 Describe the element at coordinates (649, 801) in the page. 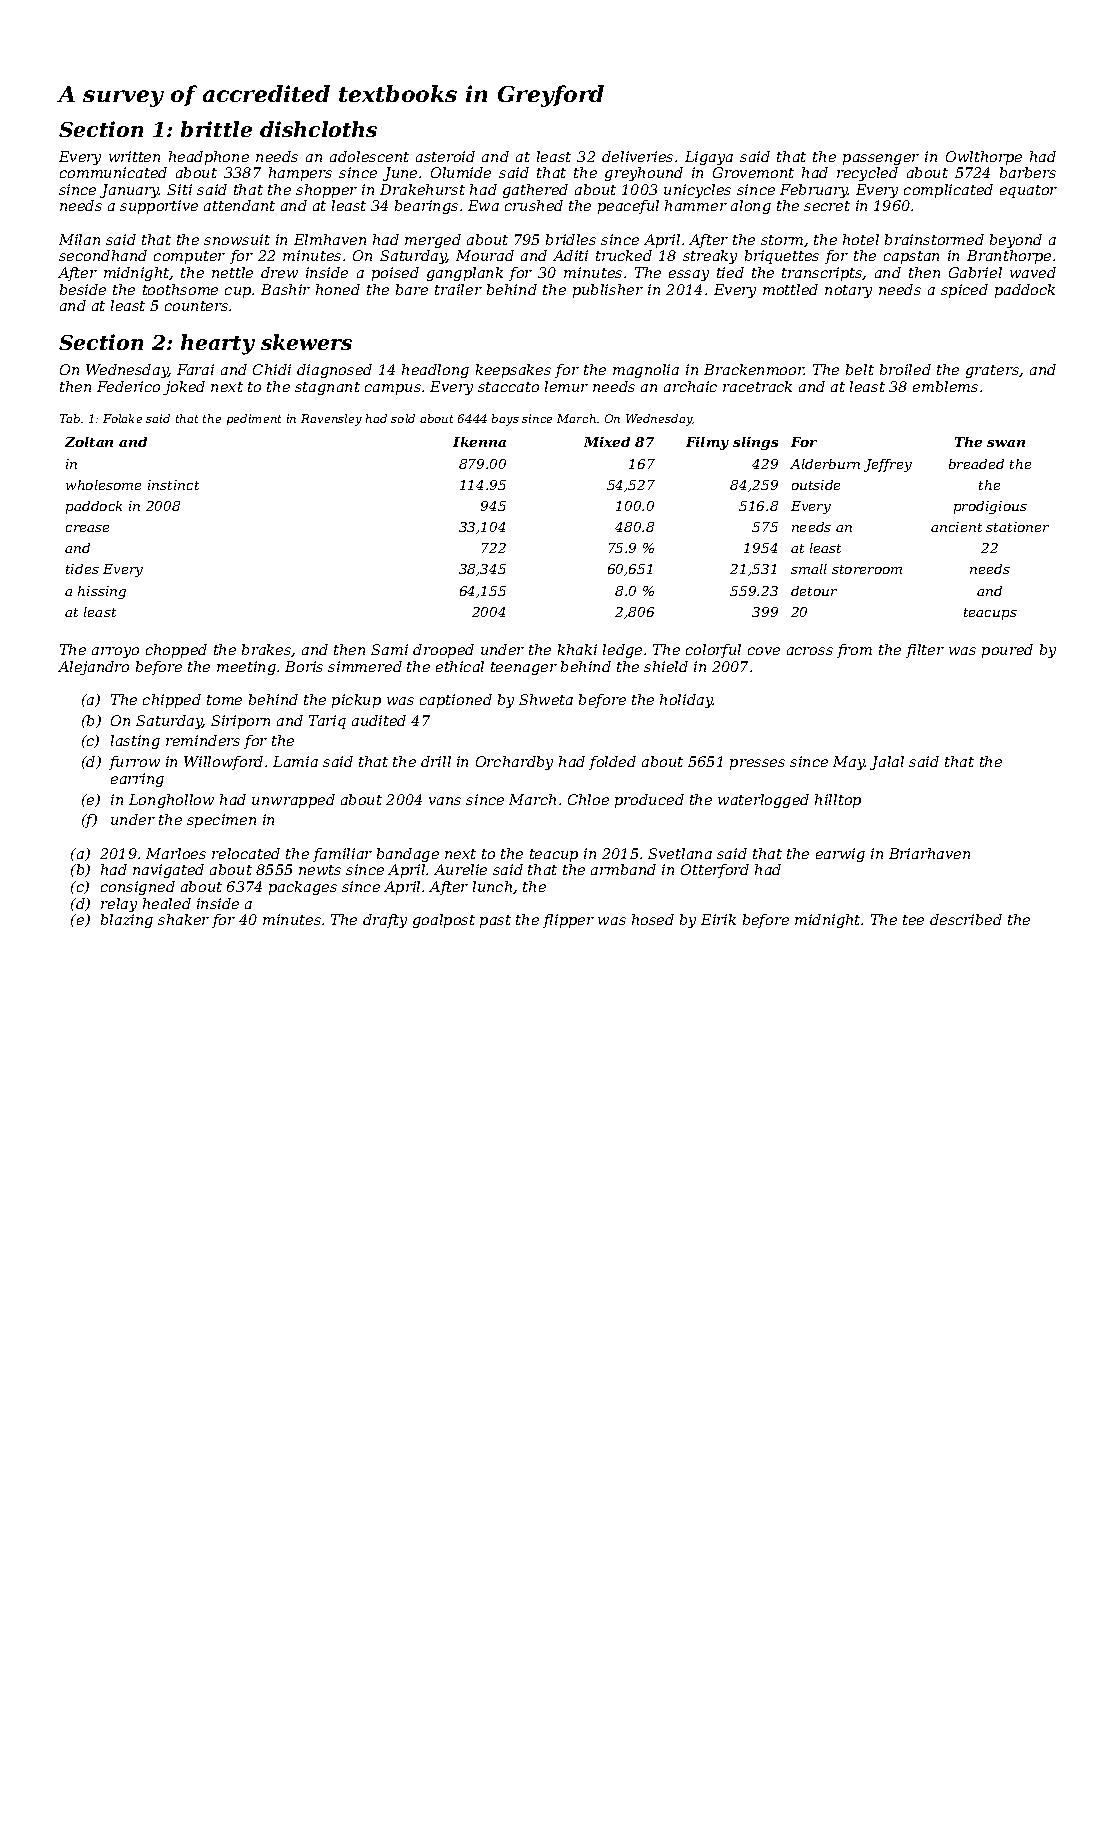

I see `produced` at that location.
